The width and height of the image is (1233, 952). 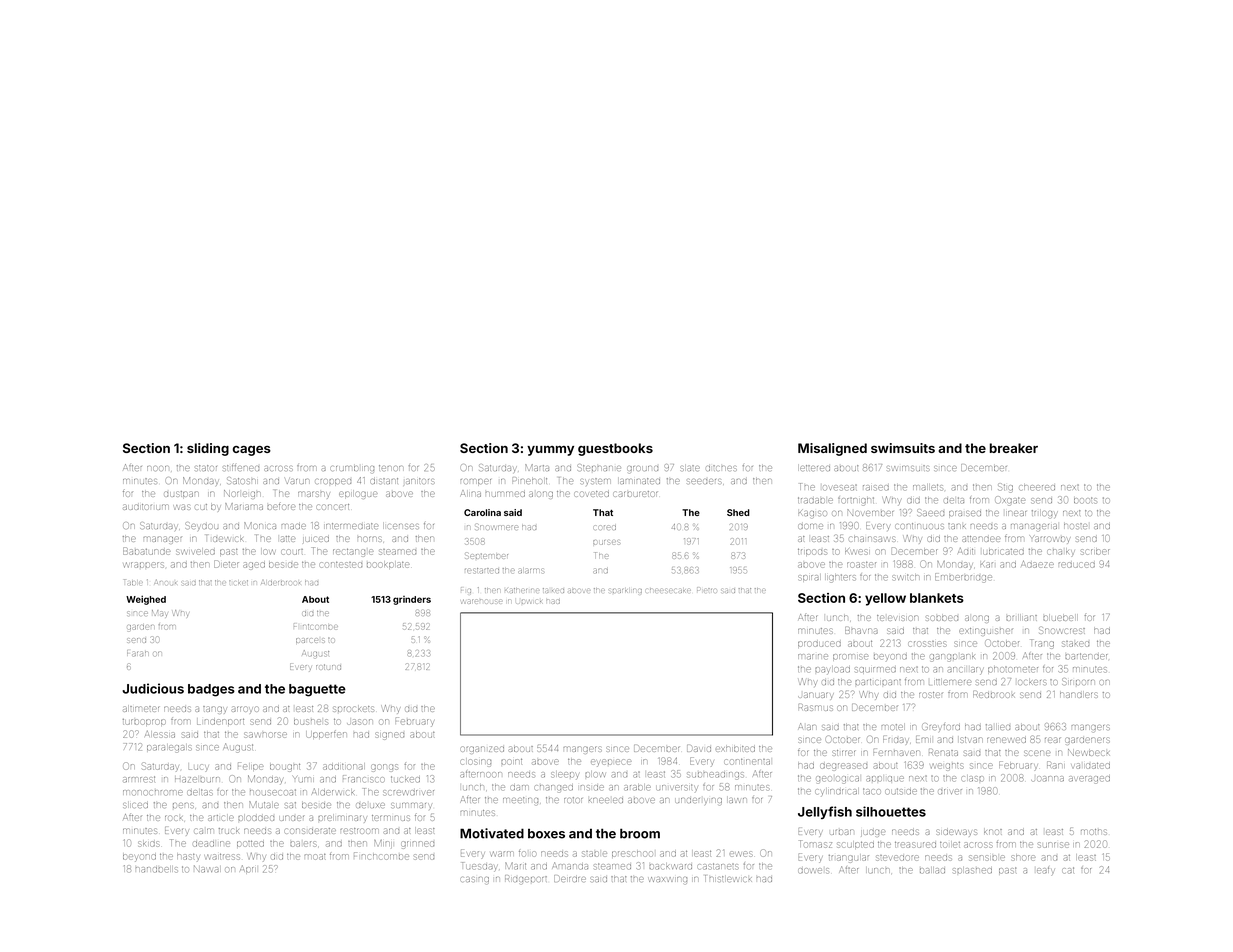 I want to click on badges, so click(x=211, y=690).
